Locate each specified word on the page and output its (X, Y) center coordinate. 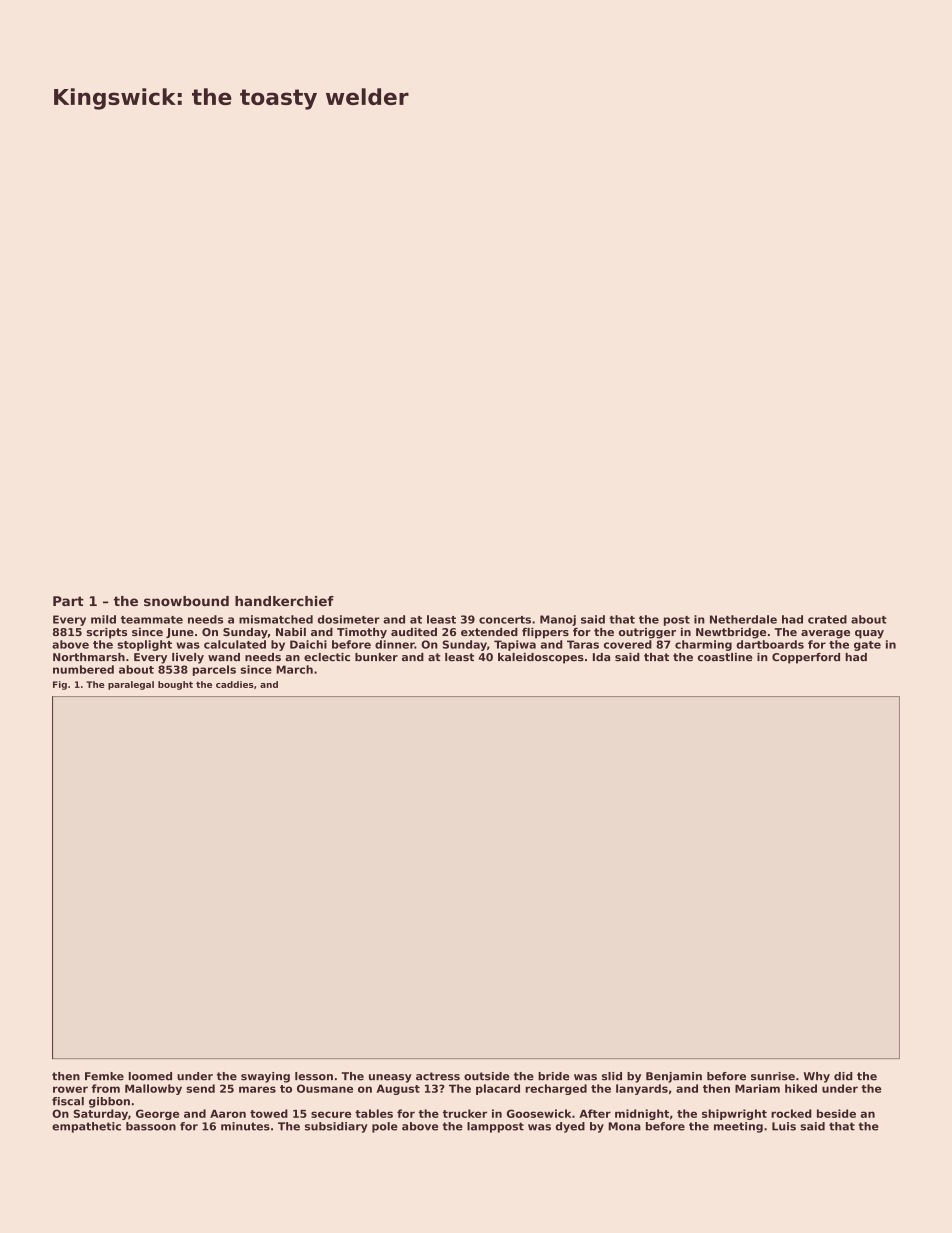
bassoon (151, 1126)
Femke (104, 1076)
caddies (235, 684)
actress (438, 1076)
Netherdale (743, 619)
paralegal (131, 685)
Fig (60, 685)
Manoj (558, 620)
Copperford (806, 658)
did (843, 1076)
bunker (376, 657)
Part (68, 601)
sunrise (773, 1076)
